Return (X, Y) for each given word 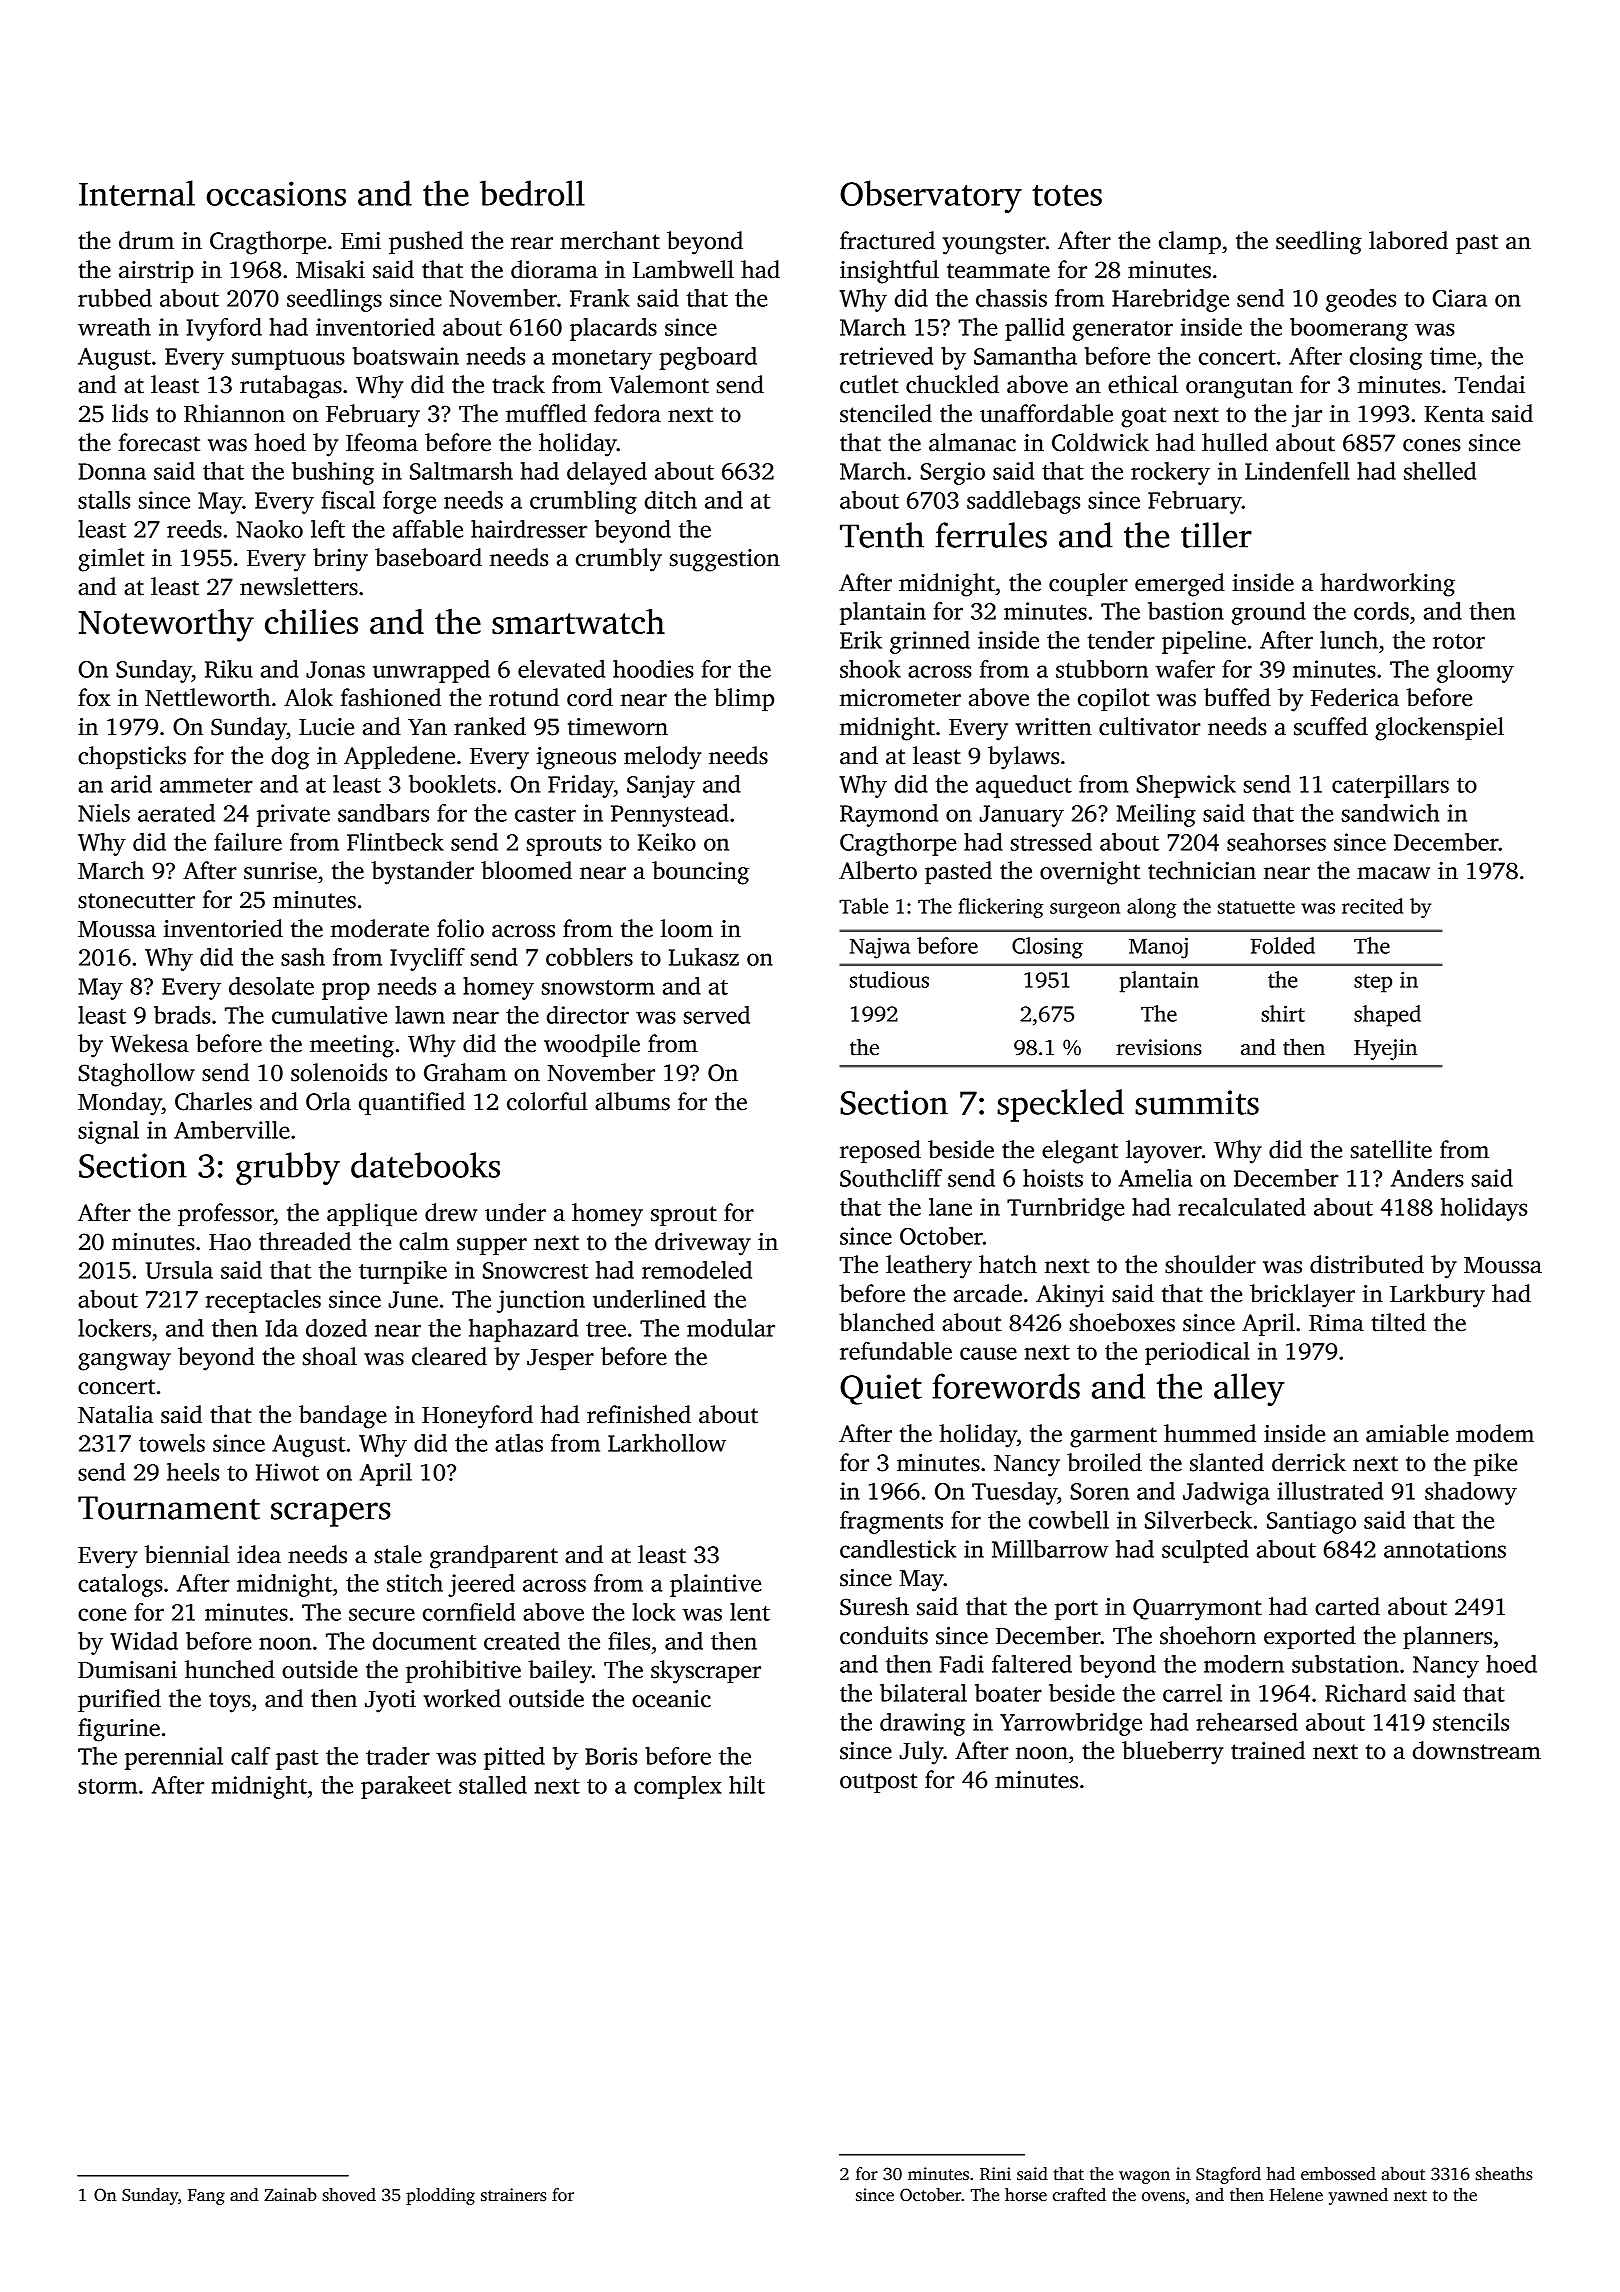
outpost (879, 1783)
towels (172, 1443)
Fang (206, 2197)
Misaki (330, 269)
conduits (884, 1635)
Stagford (1228, 2175)
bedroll (532, 193)
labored (1408, 240)
